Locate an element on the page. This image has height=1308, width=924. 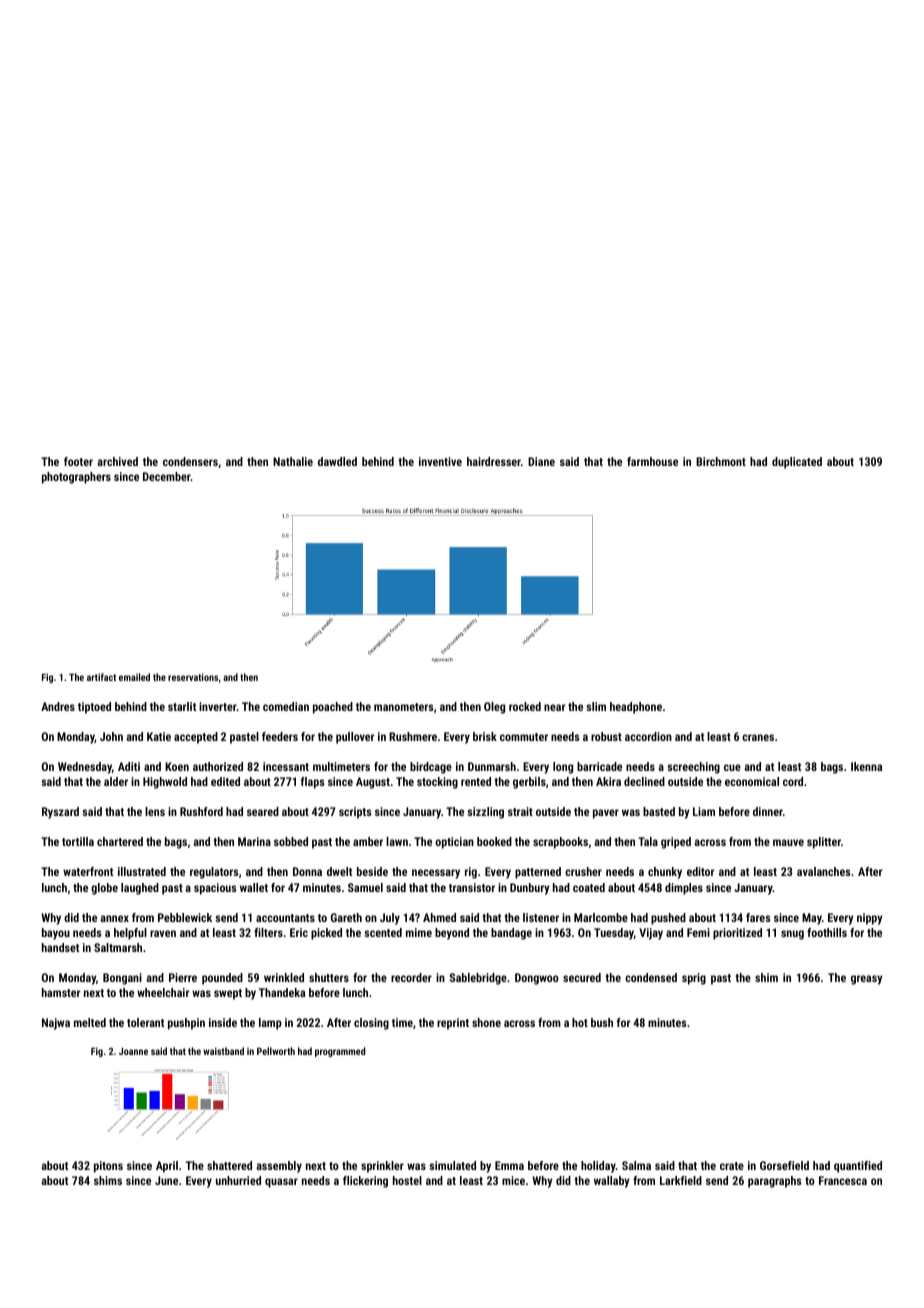
Oleg is located at coordinates (494, 708).
